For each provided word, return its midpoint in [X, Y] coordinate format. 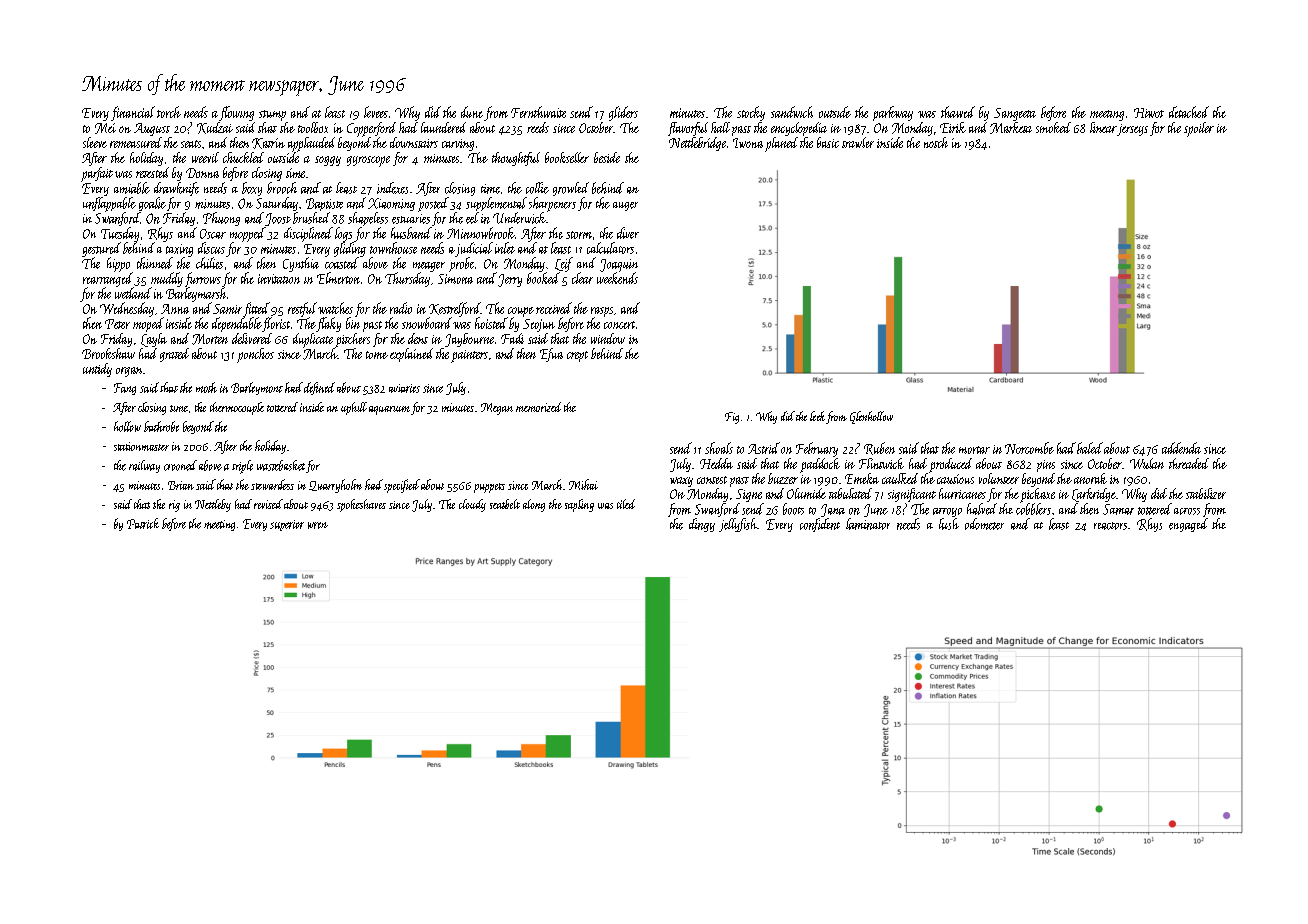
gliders [623, 113]
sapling [579, 505]
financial [133, 113]
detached [1189, 112]
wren [318, 525]
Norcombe [1029, 448]
